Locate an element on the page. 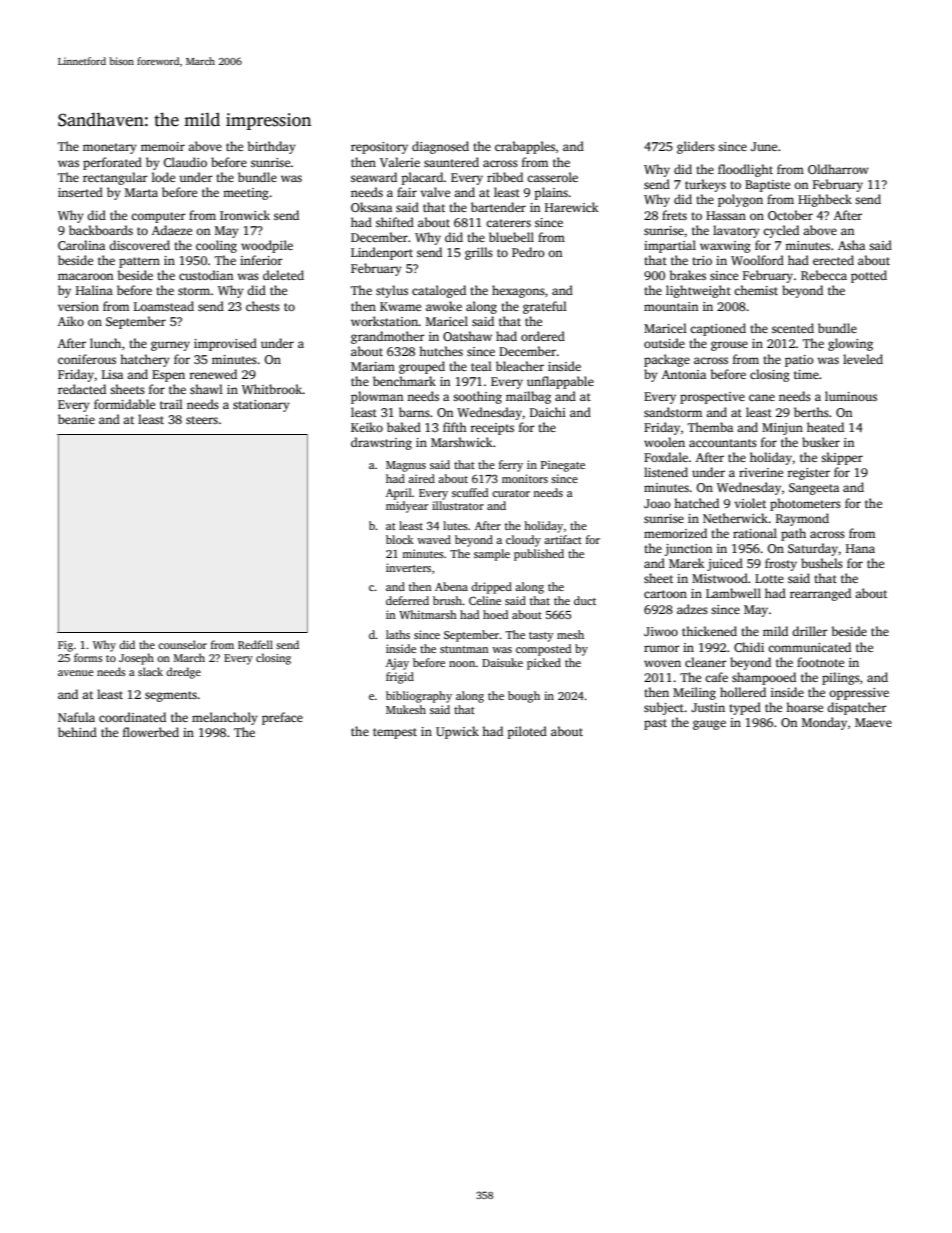 This image has height=1233, width=952. beanie is located at coordinates (76, 419).
